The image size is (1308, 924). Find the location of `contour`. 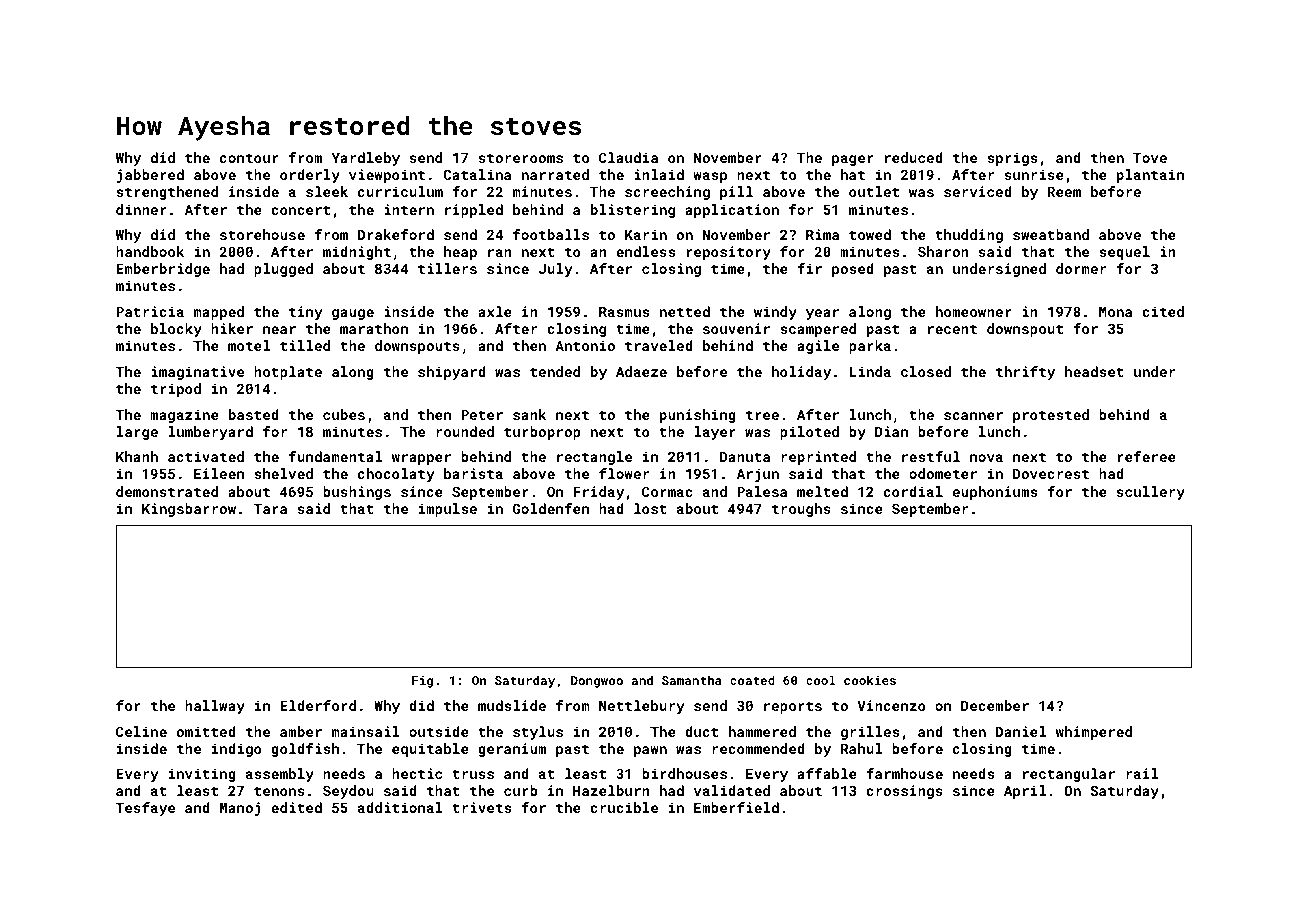

contour is located at coordinates (249, 158).
